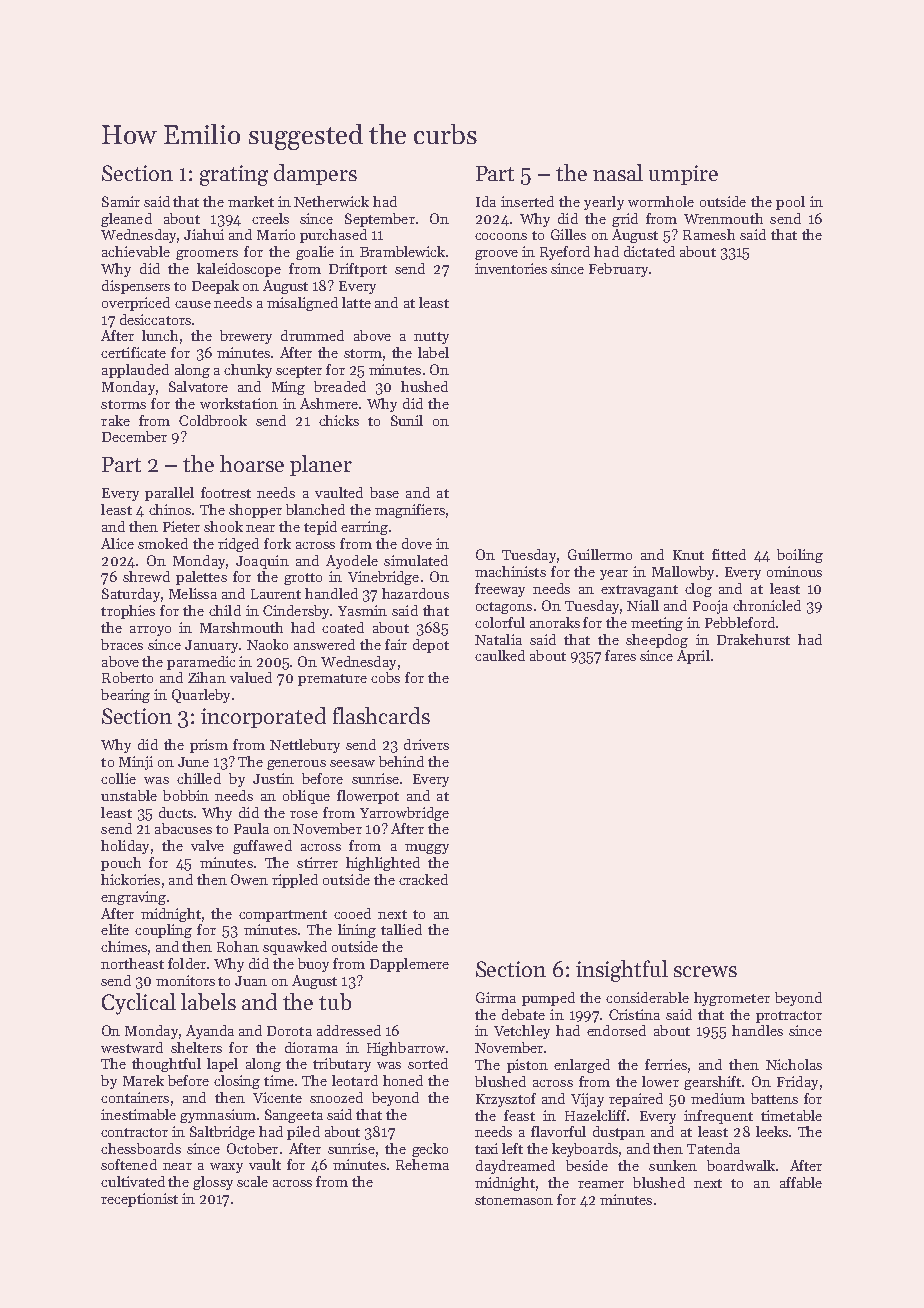 The height and width of the screenshot is (1308, 924). Describe the element at coordinates (136, 251) in the screenshot. I see `achievable` at that location.
